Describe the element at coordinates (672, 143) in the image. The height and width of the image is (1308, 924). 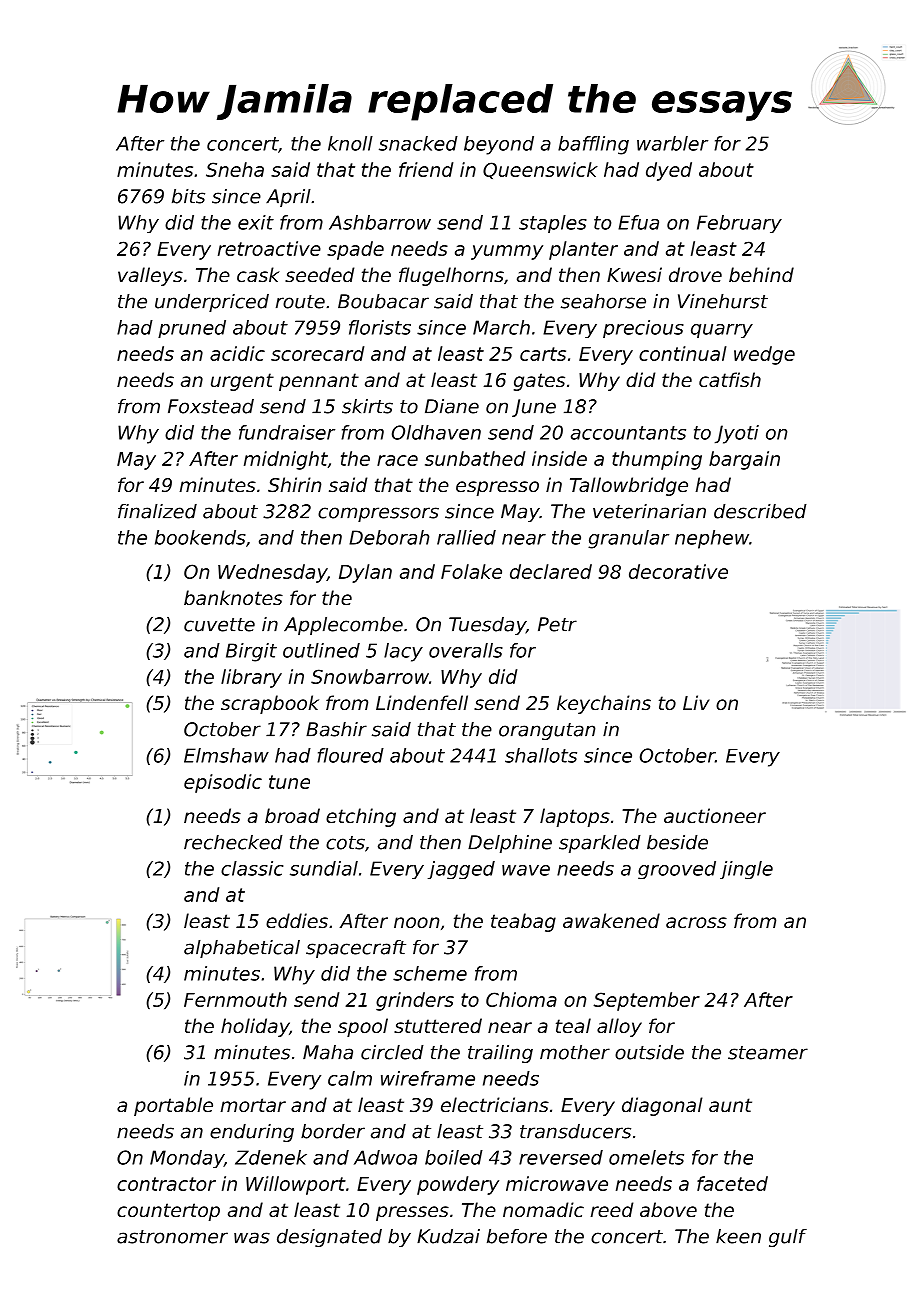
I see `warbler` at that location.
